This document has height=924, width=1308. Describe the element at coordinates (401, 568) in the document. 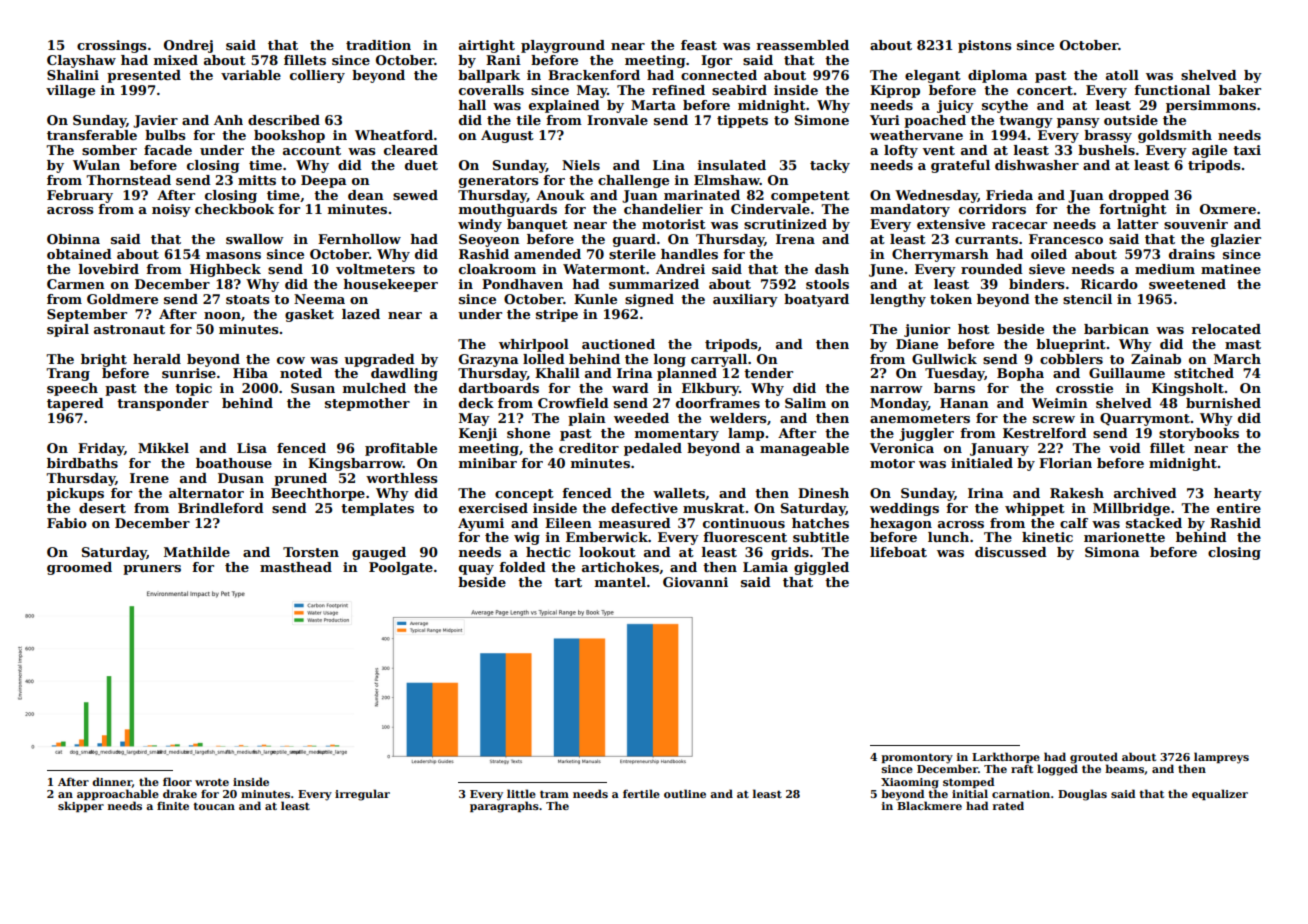

I see `Poolgate` at that location.
